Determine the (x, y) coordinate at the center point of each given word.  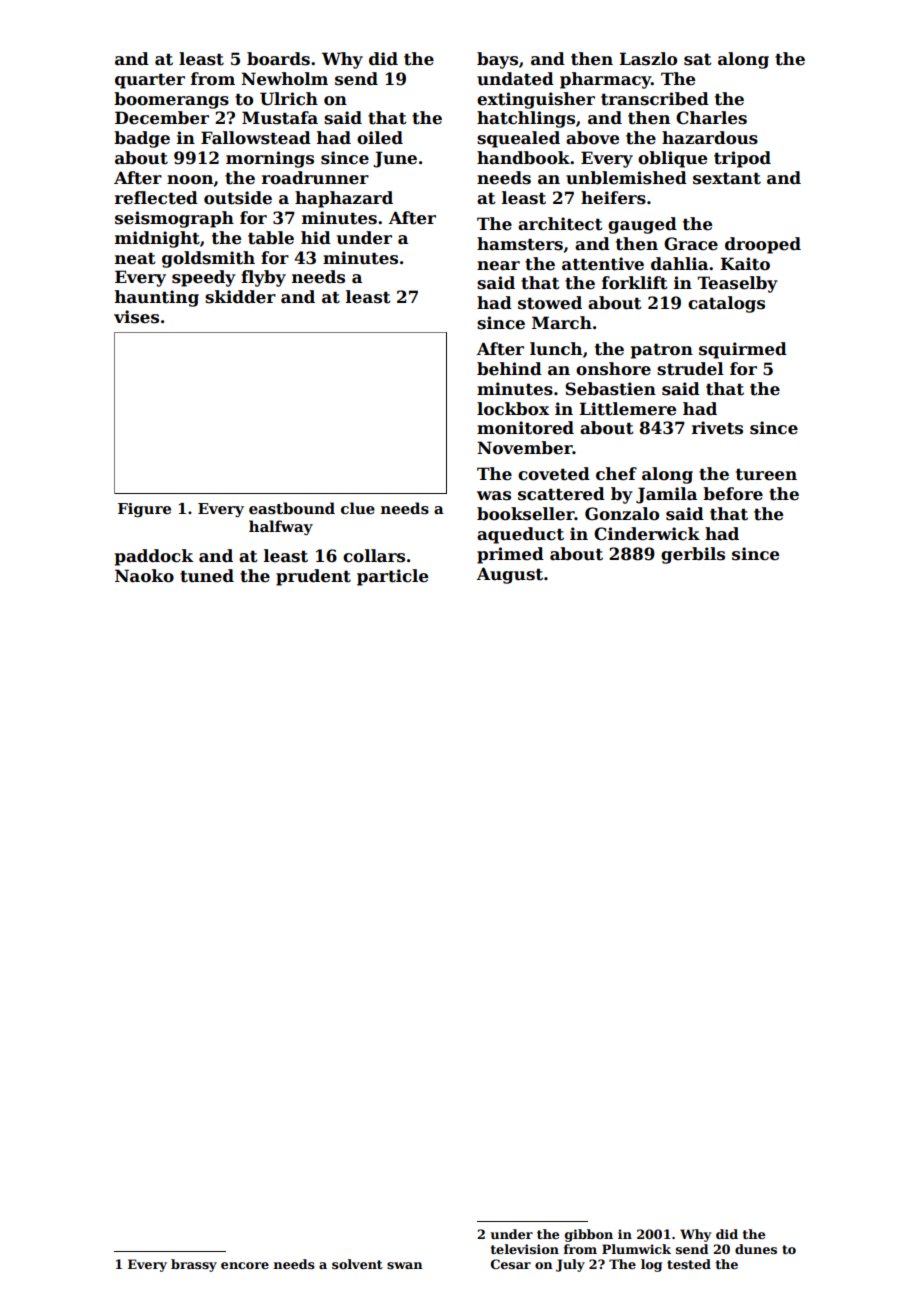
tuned (207, 576)
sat (698, 59)
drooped (763, 245)
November (525, 448)
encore (245, 1265)
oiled (380, 138)
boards (278, 59)
